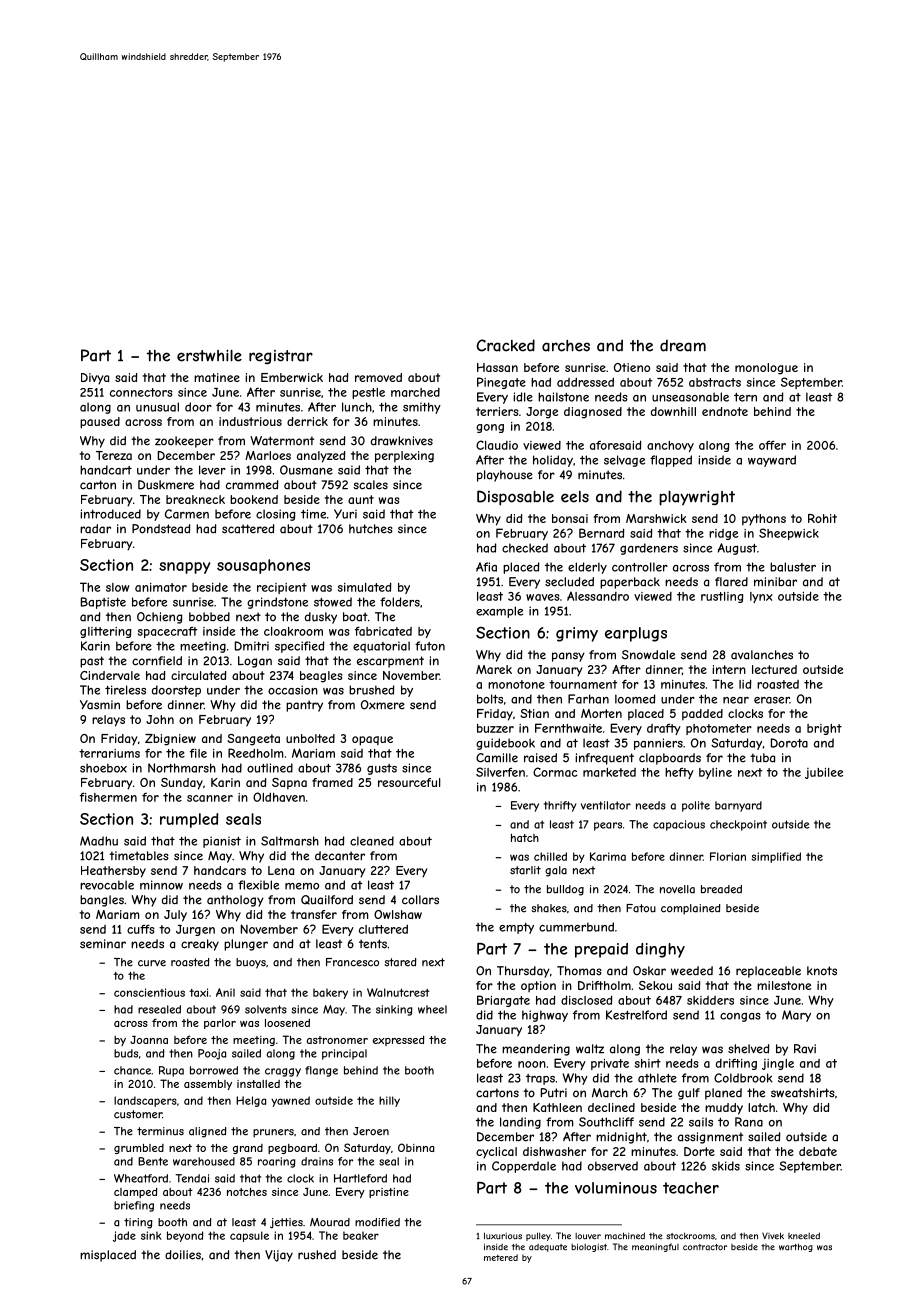 This image has width=924, height=1308. What do you see at coordinates (141, 1178) in the image?
I see `Wheatford` at bounding box center [141, 1178].
